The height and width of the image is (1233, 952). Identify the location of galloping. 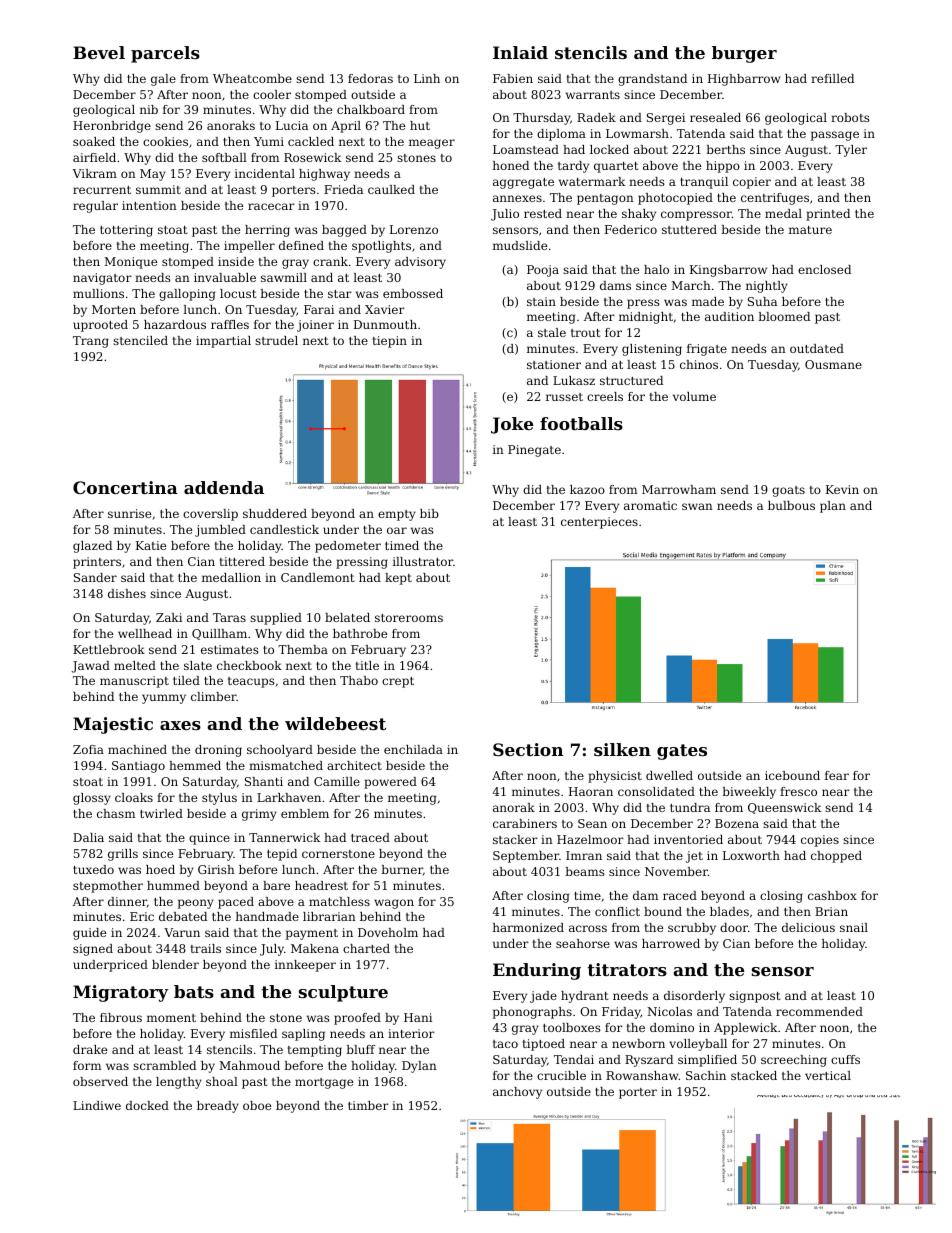
(187, 295).
